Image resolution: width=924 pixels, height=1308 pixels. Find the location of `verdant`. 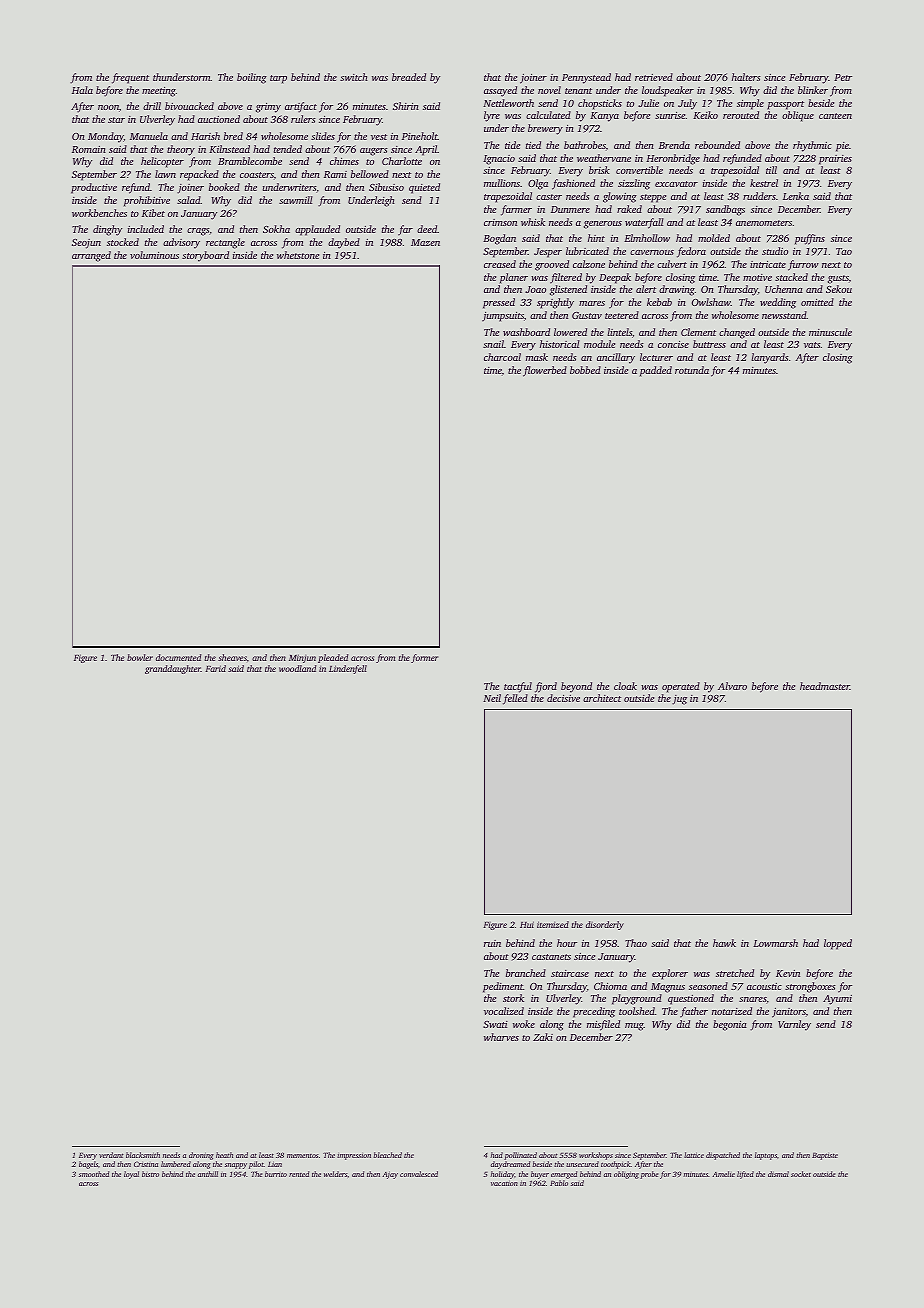

verdant is located at coordinates (111, 1155).
